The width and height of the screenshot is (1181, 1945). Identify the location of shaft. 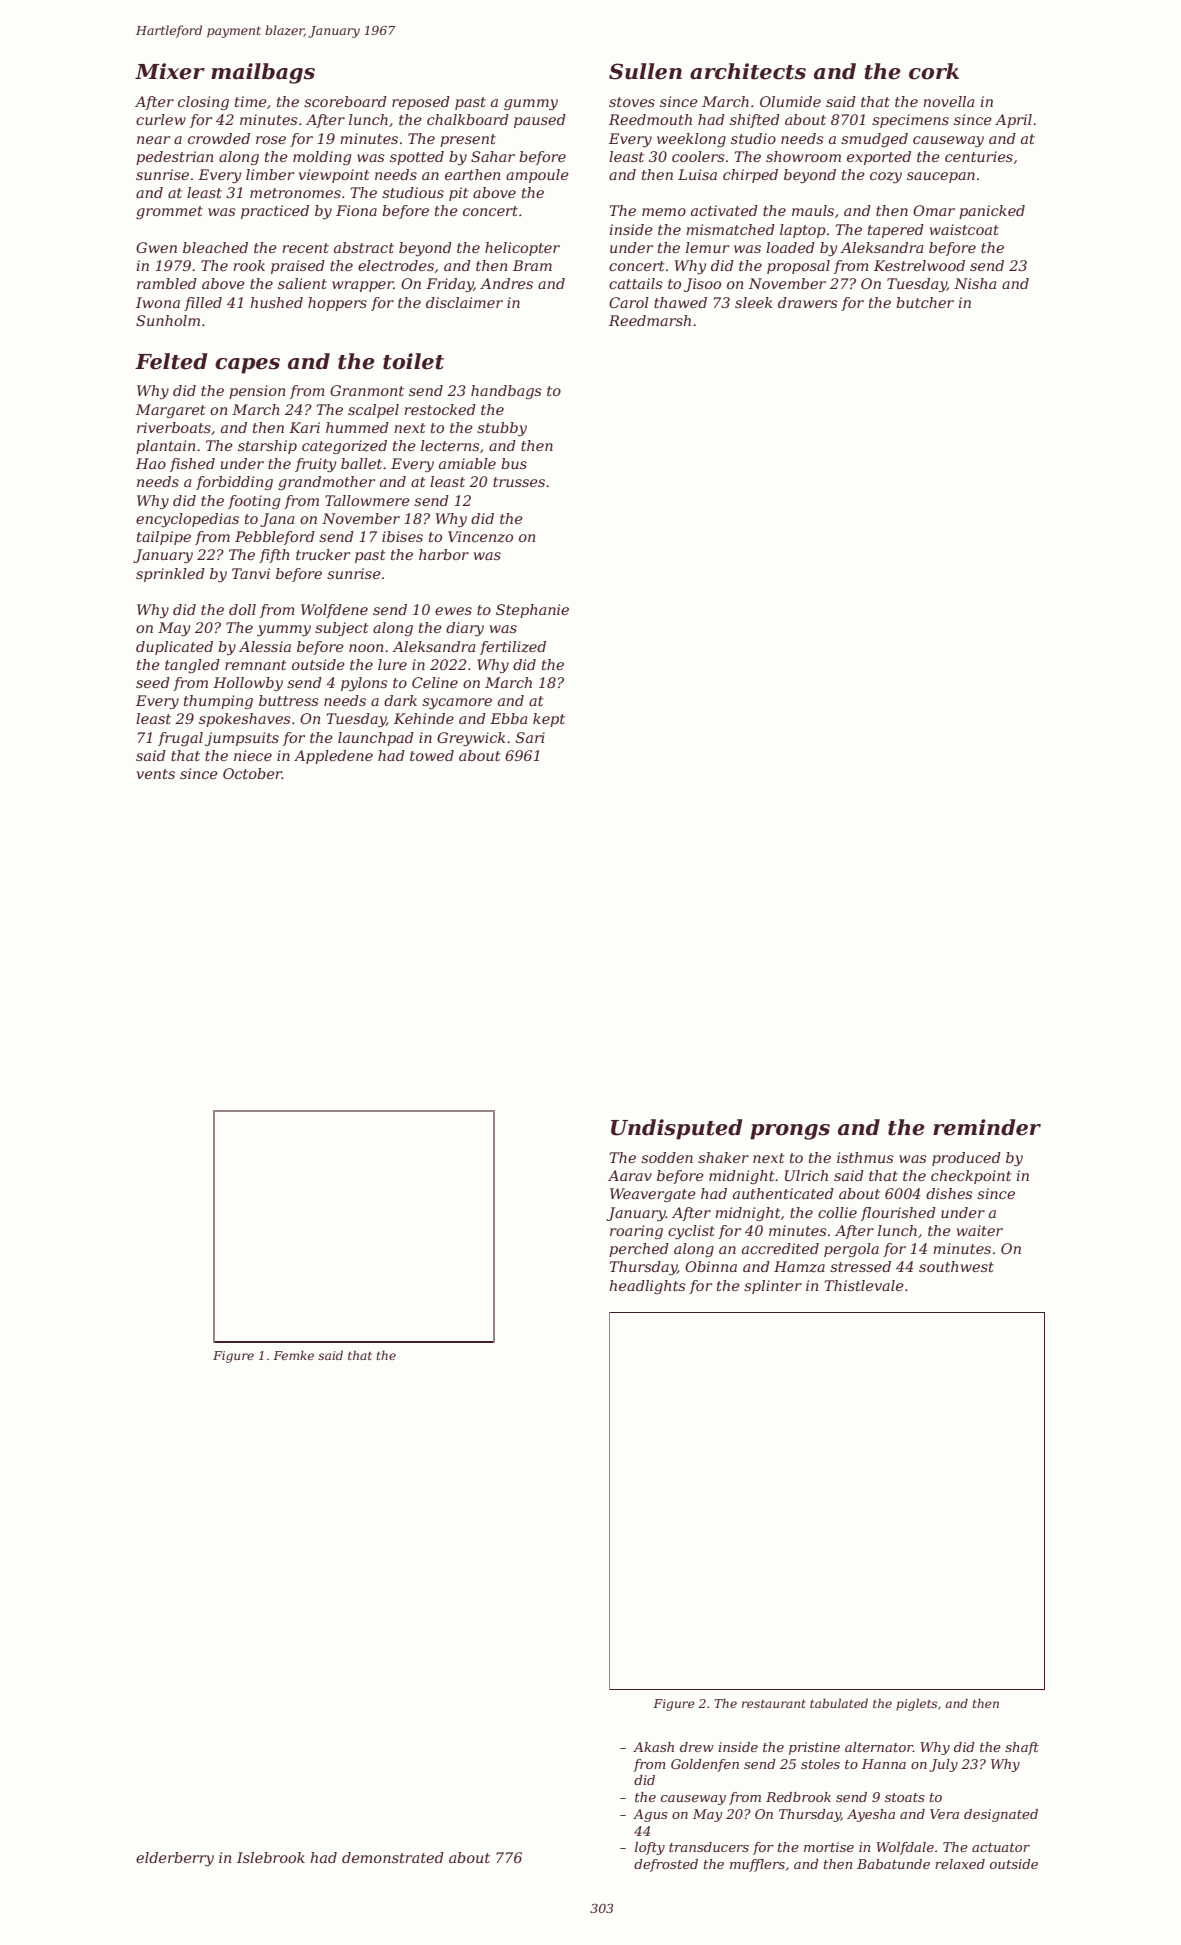
(1022, 1748).
